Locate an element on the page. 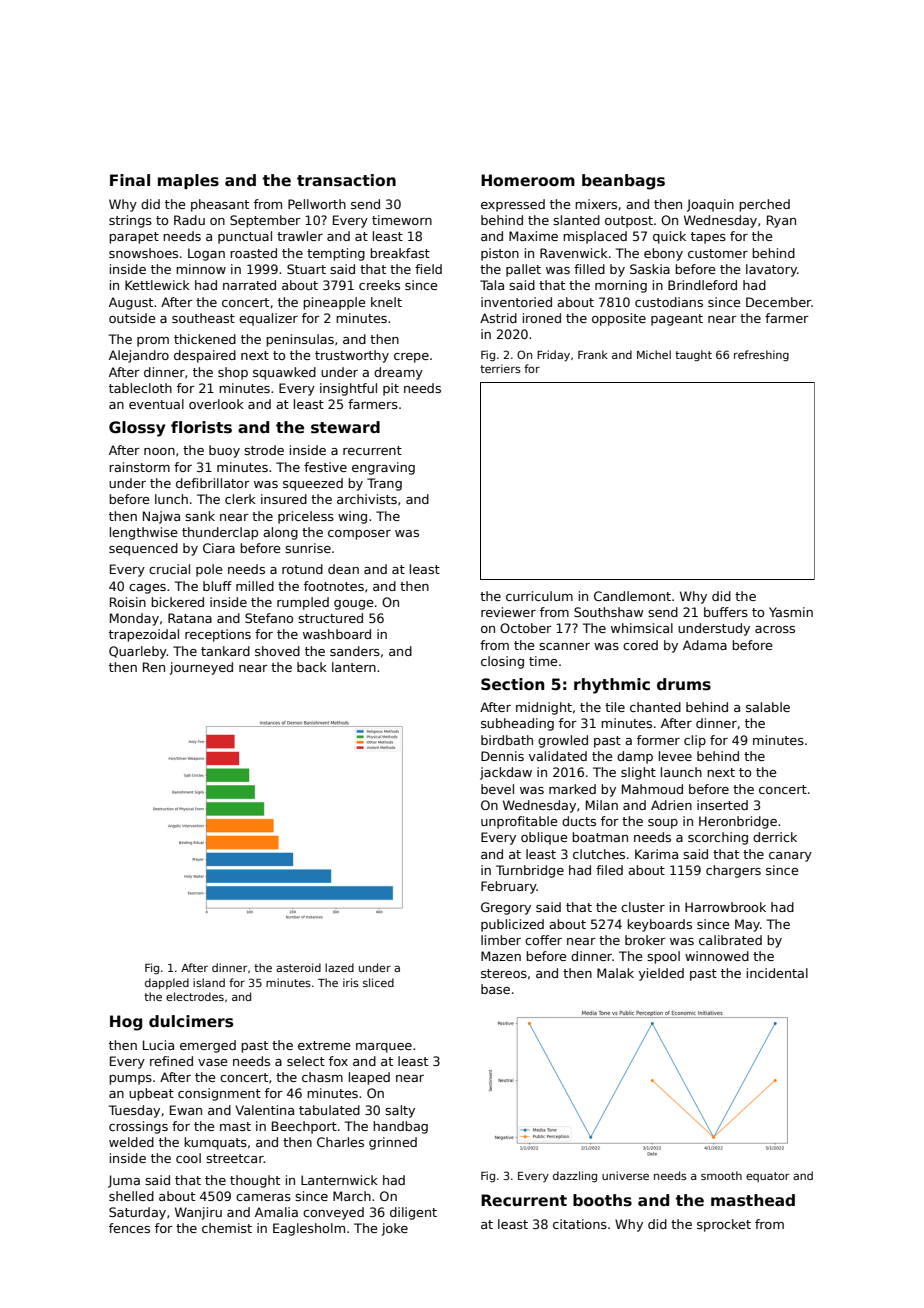 This document has width=924, height=1308. Kettlewick is located at coordinates (157, 285).
